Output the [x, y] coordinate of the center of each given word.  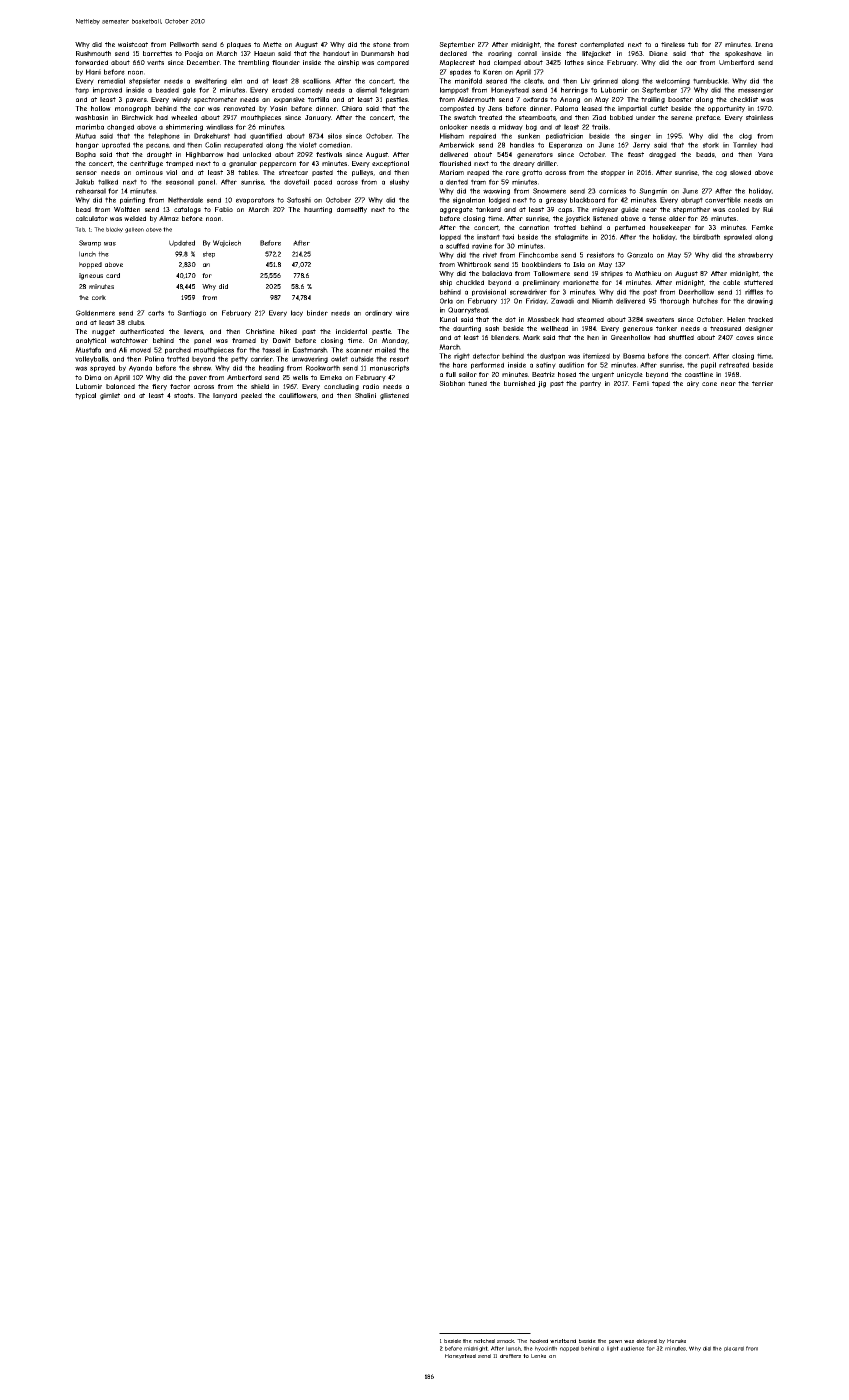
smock [505, 1341]
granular [243, 164]
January [318, 118]
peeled [251, 396]
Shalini [365, 395]
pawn [615, 1342]
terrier [762, 383]
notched [484, 1341]
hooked [539, 1341]
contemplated [602, 45]
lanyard [225, 396]
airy [693, 384]
